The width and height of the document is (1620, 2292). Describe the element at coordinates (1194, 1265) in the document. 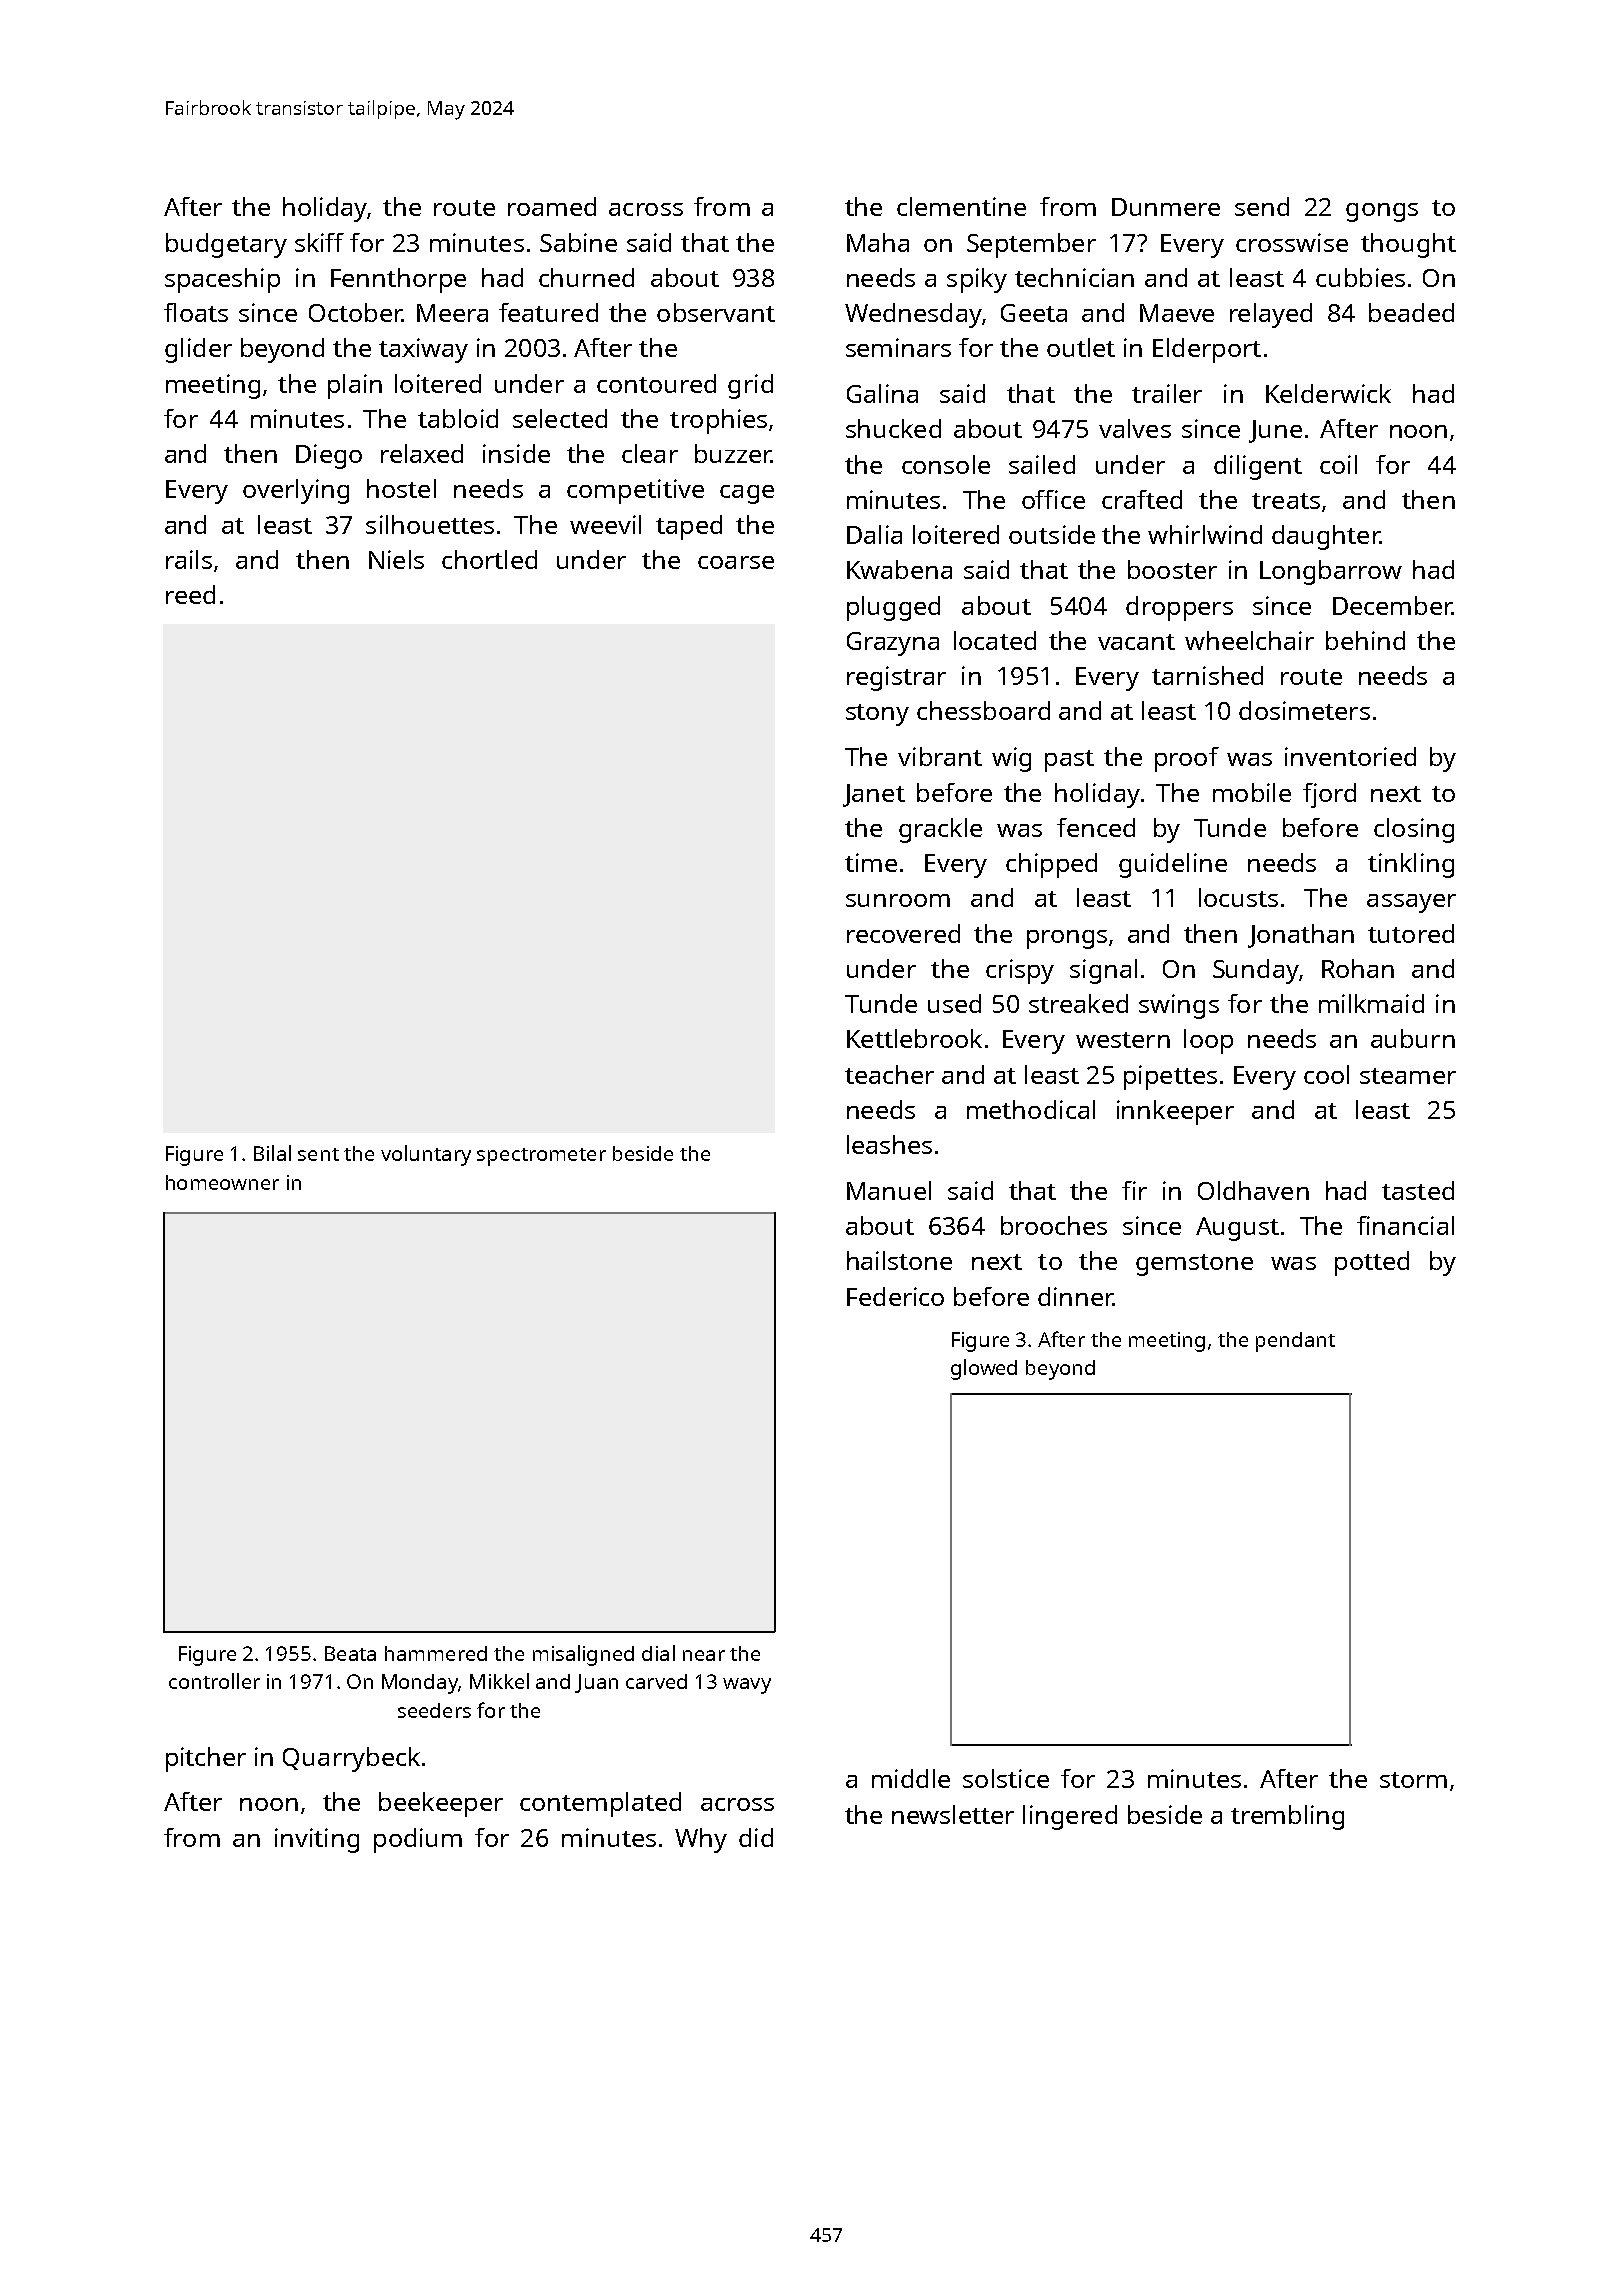

I see `gemstone` at that location.
